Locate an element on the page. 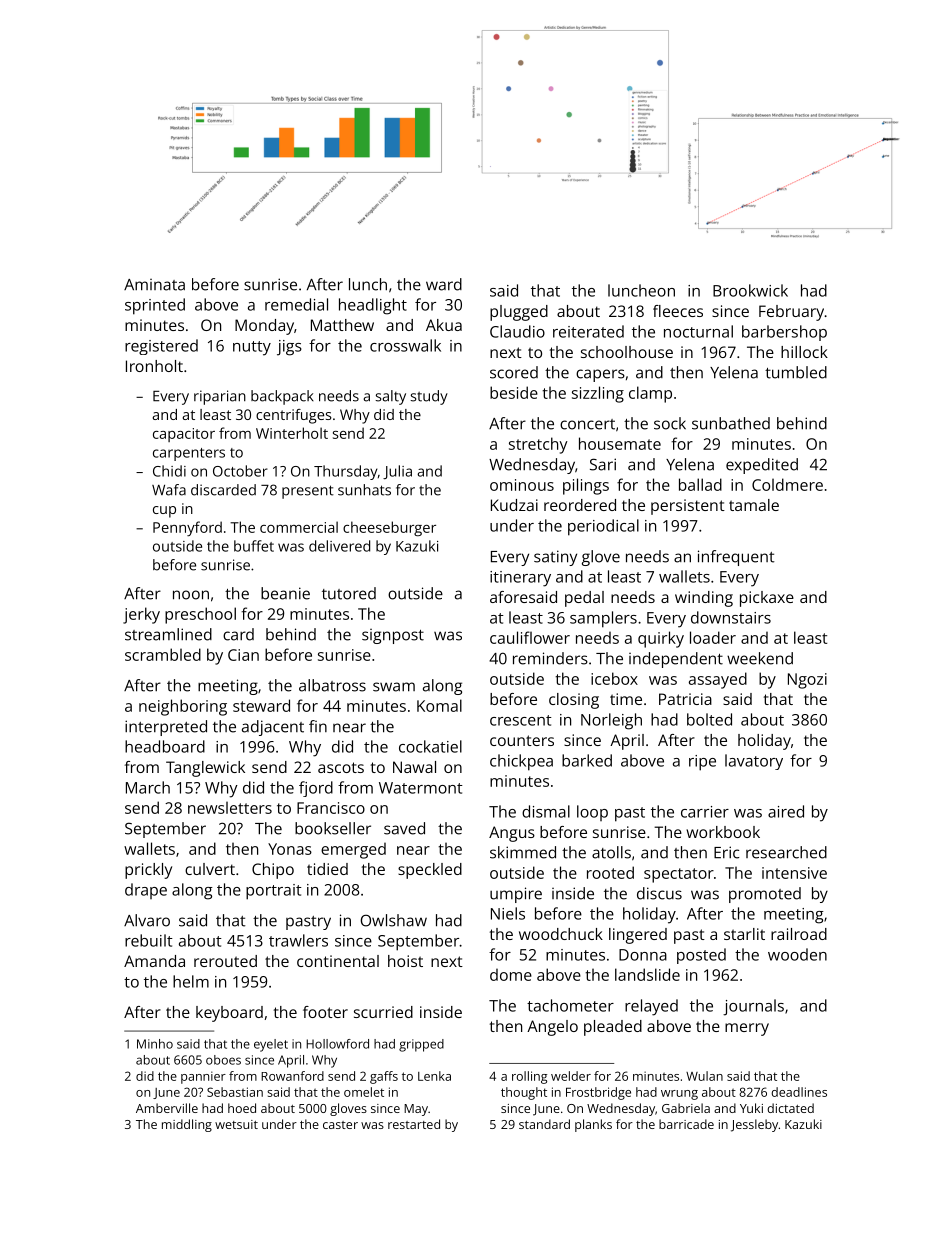 The height and width of the page is (1233, 952). winding is located at coordinates (704, 599).
